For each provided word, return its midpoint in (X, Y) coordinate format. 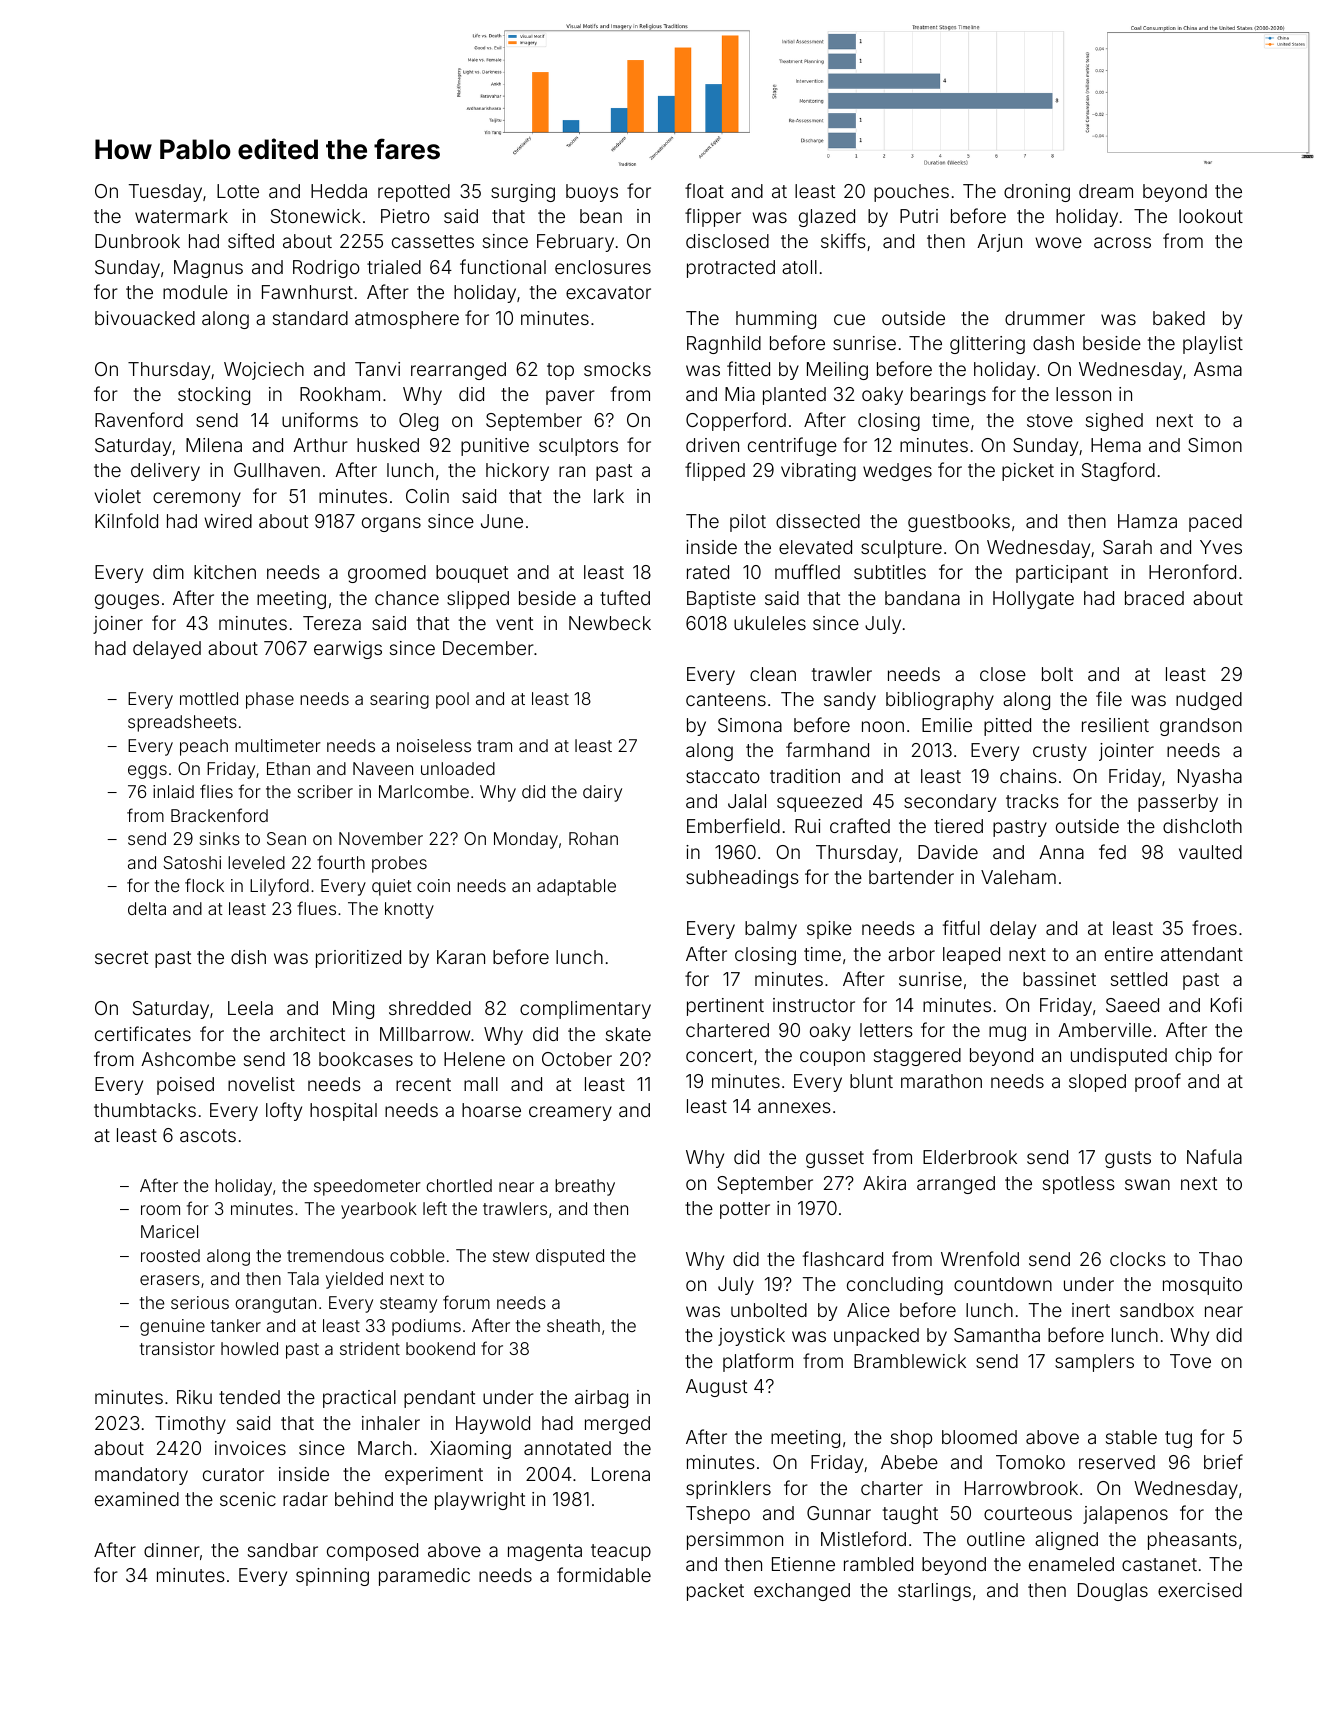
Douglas (1113, 1592)
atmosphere (407, 320)
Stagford (1118, 471)
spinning (332, 1577)
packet (715, 1592)
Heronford (1192, 571)
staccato (723, 776)
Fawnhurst (307, 292)
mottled (209, 698)
